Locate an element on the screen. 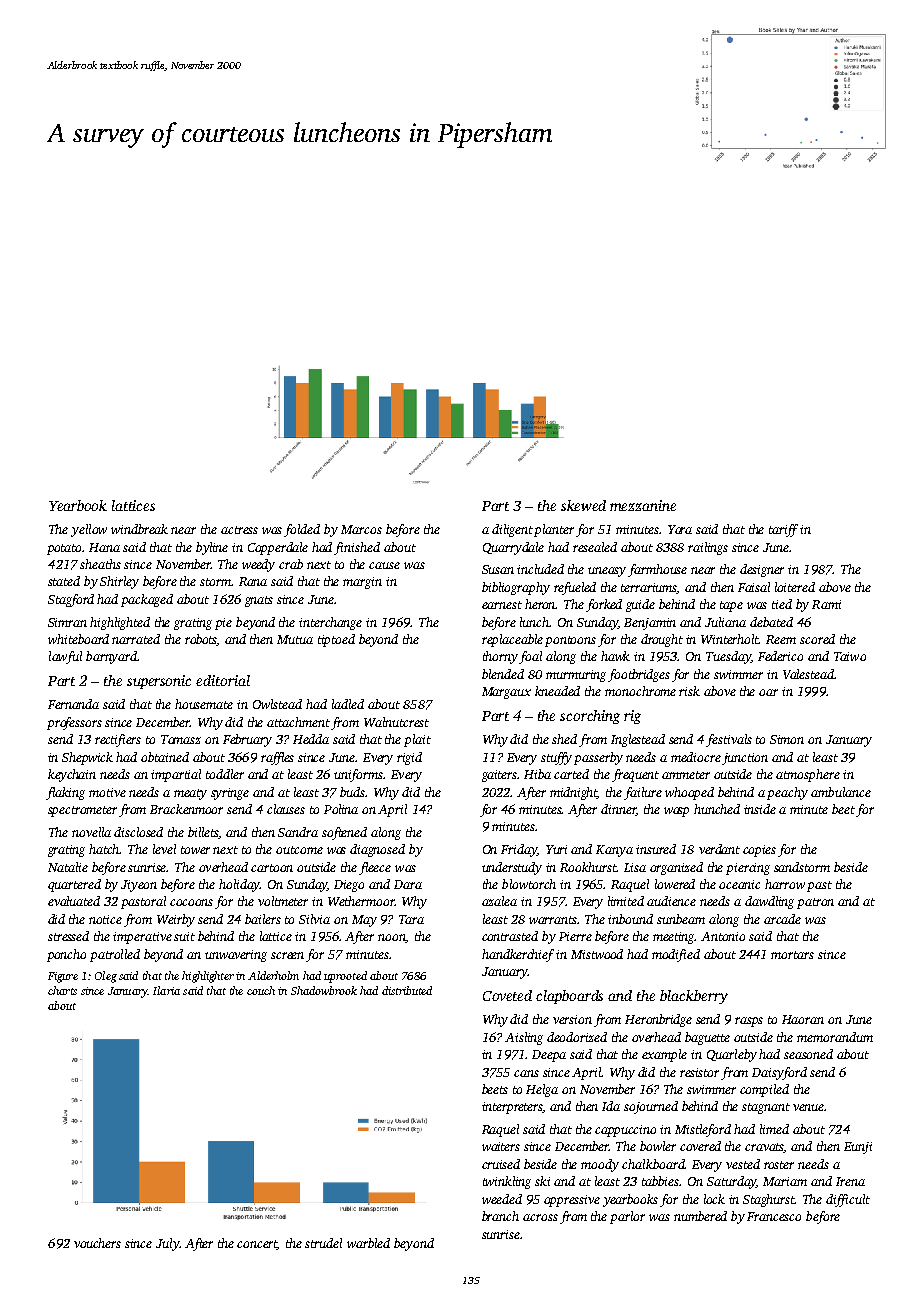 The height and width of the screenshot is (1308, 924). venue is located at coordinates (809, 1107).
